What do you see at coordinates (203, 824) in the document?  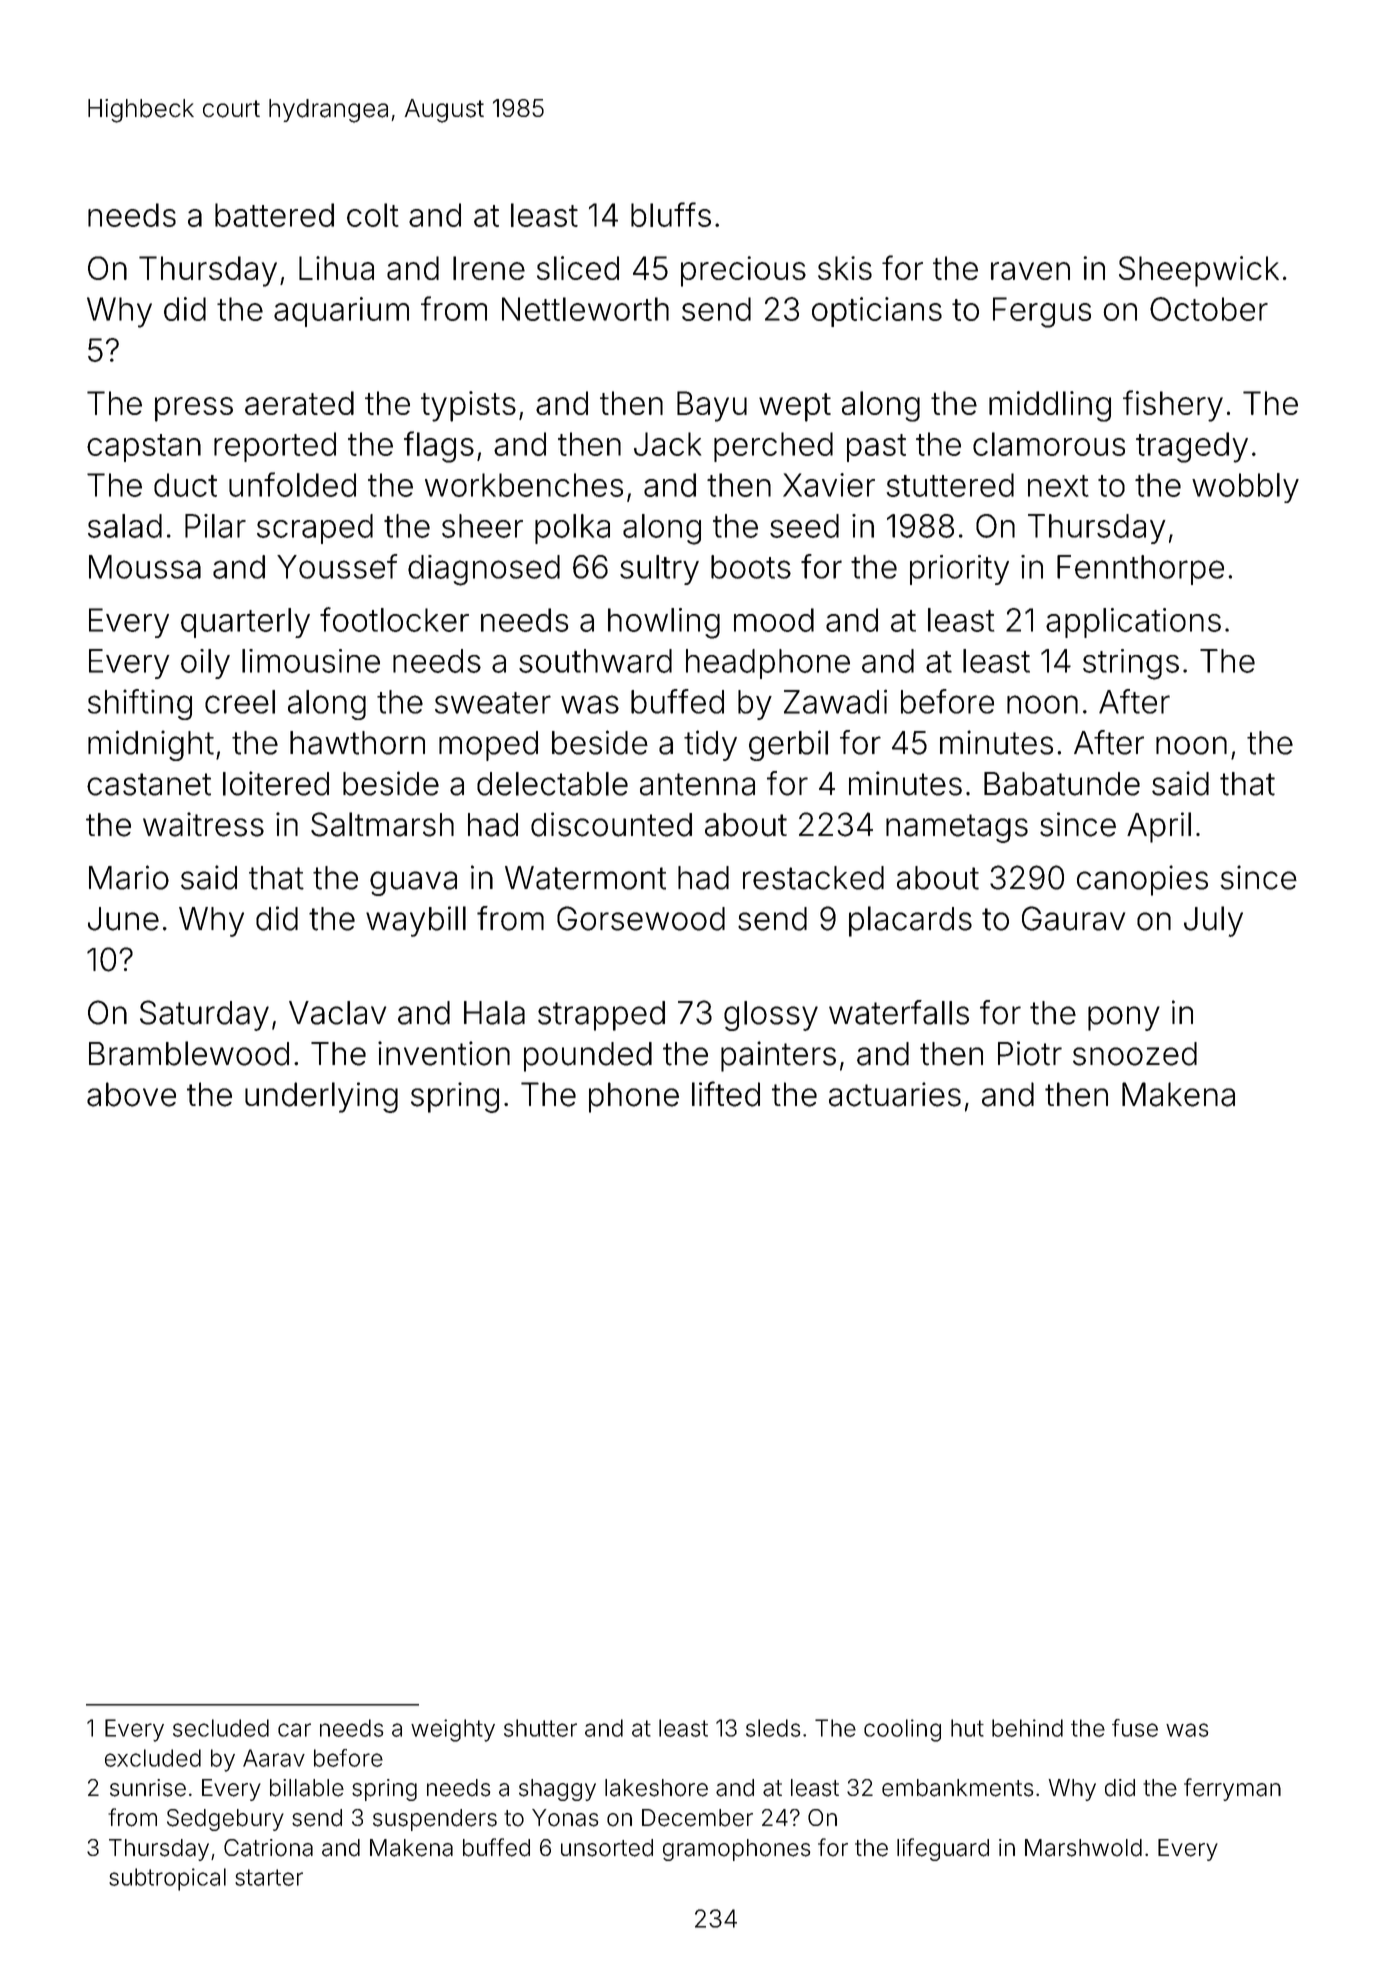 I see `waitress` at bounding box center [203, 824].
